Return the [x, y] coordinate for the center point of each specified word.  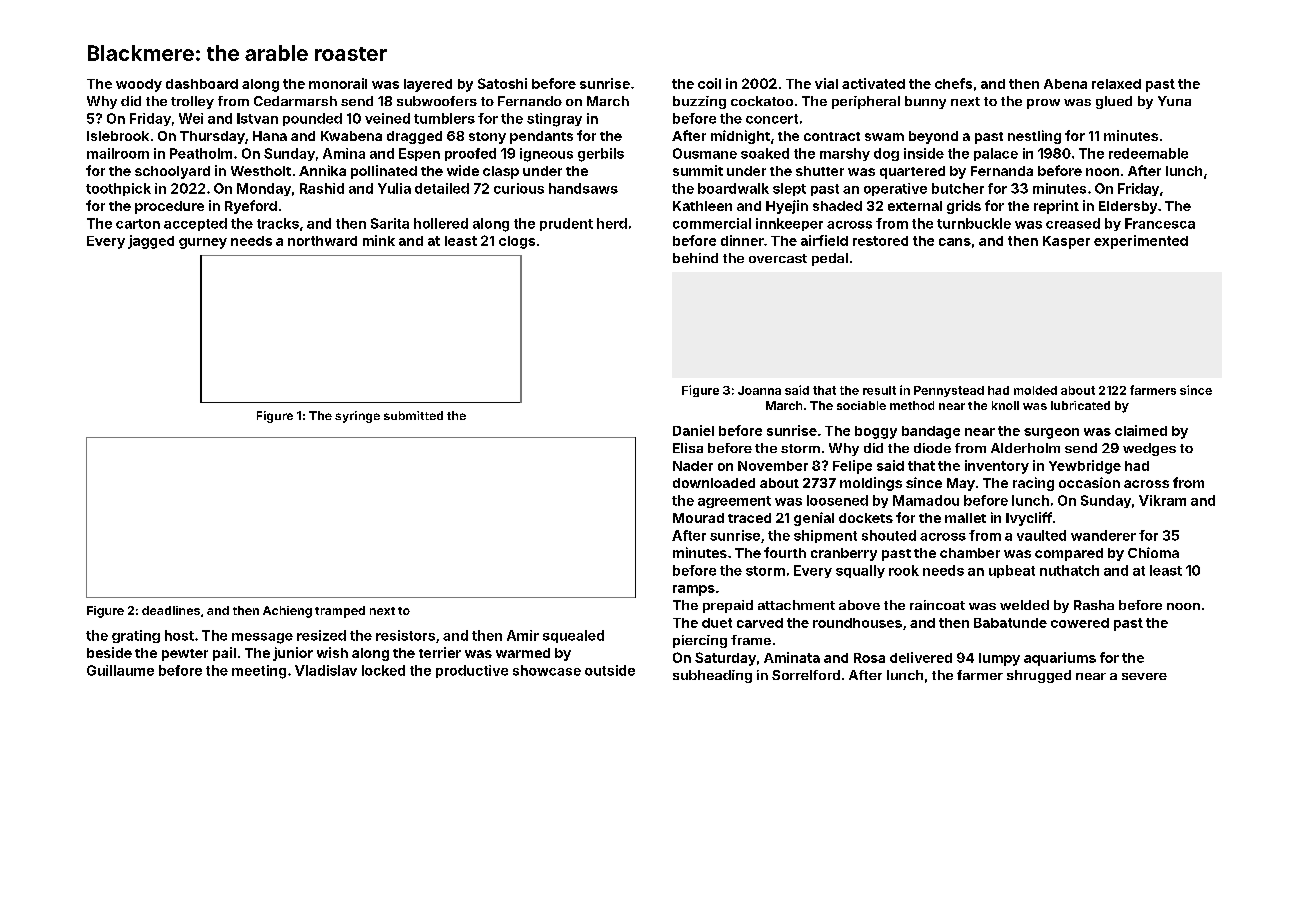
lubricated [1080, 405]
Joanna [759, 390]
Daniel [693, 430]
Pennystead [949, 391]
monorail [338, 83]
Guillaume [120, 670]
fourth [785, 552]
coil [709, 83]
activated [873, 83]
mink [379, 240]
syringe [357, 417]
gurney [203, 243]
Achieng [287, 612]
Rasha [1094, 605]
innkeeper [789, 224]
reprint [1056, 207]
